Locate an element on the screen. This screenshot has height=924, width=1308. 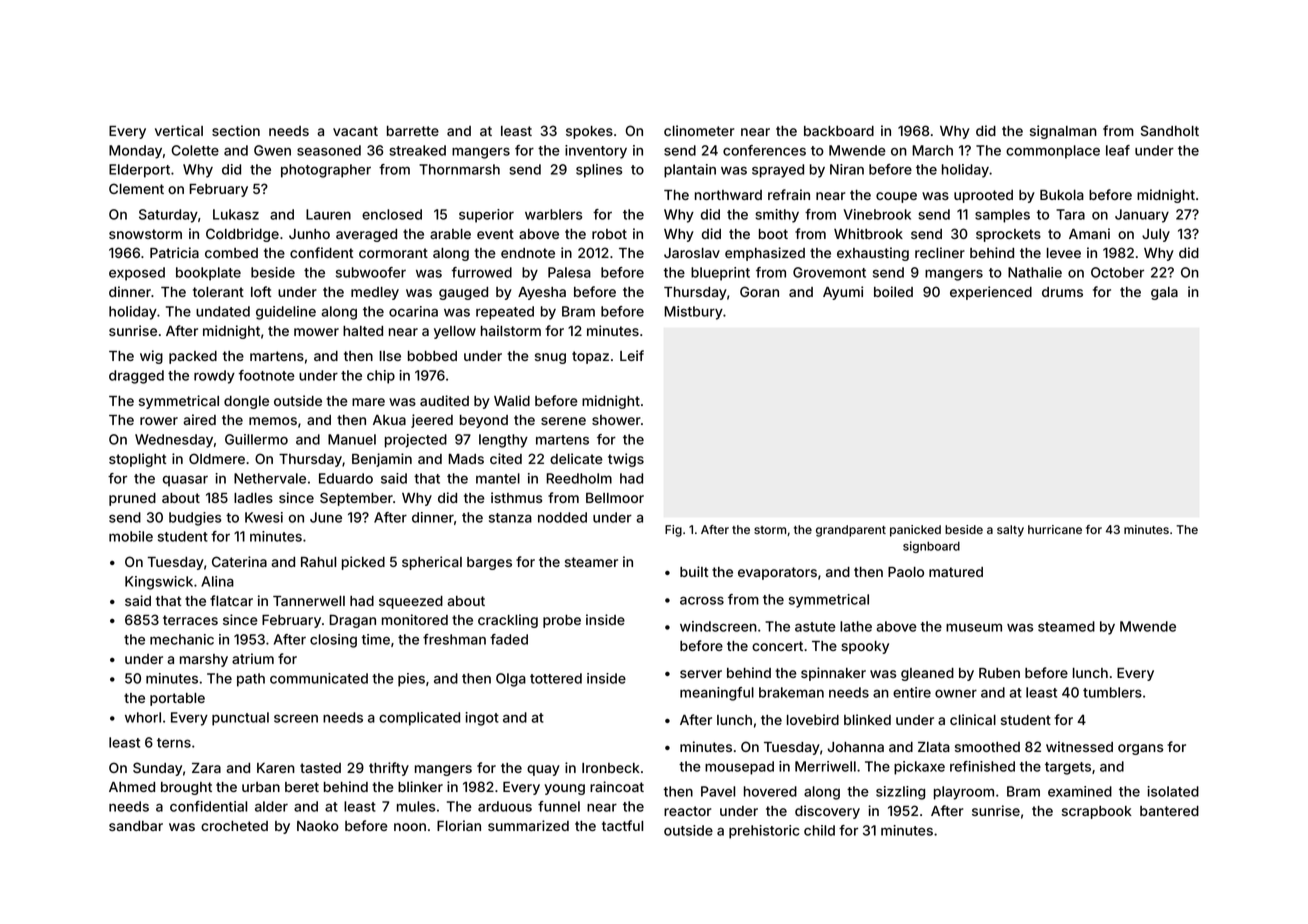
Guillermo is located at coordinates (256, 439).
